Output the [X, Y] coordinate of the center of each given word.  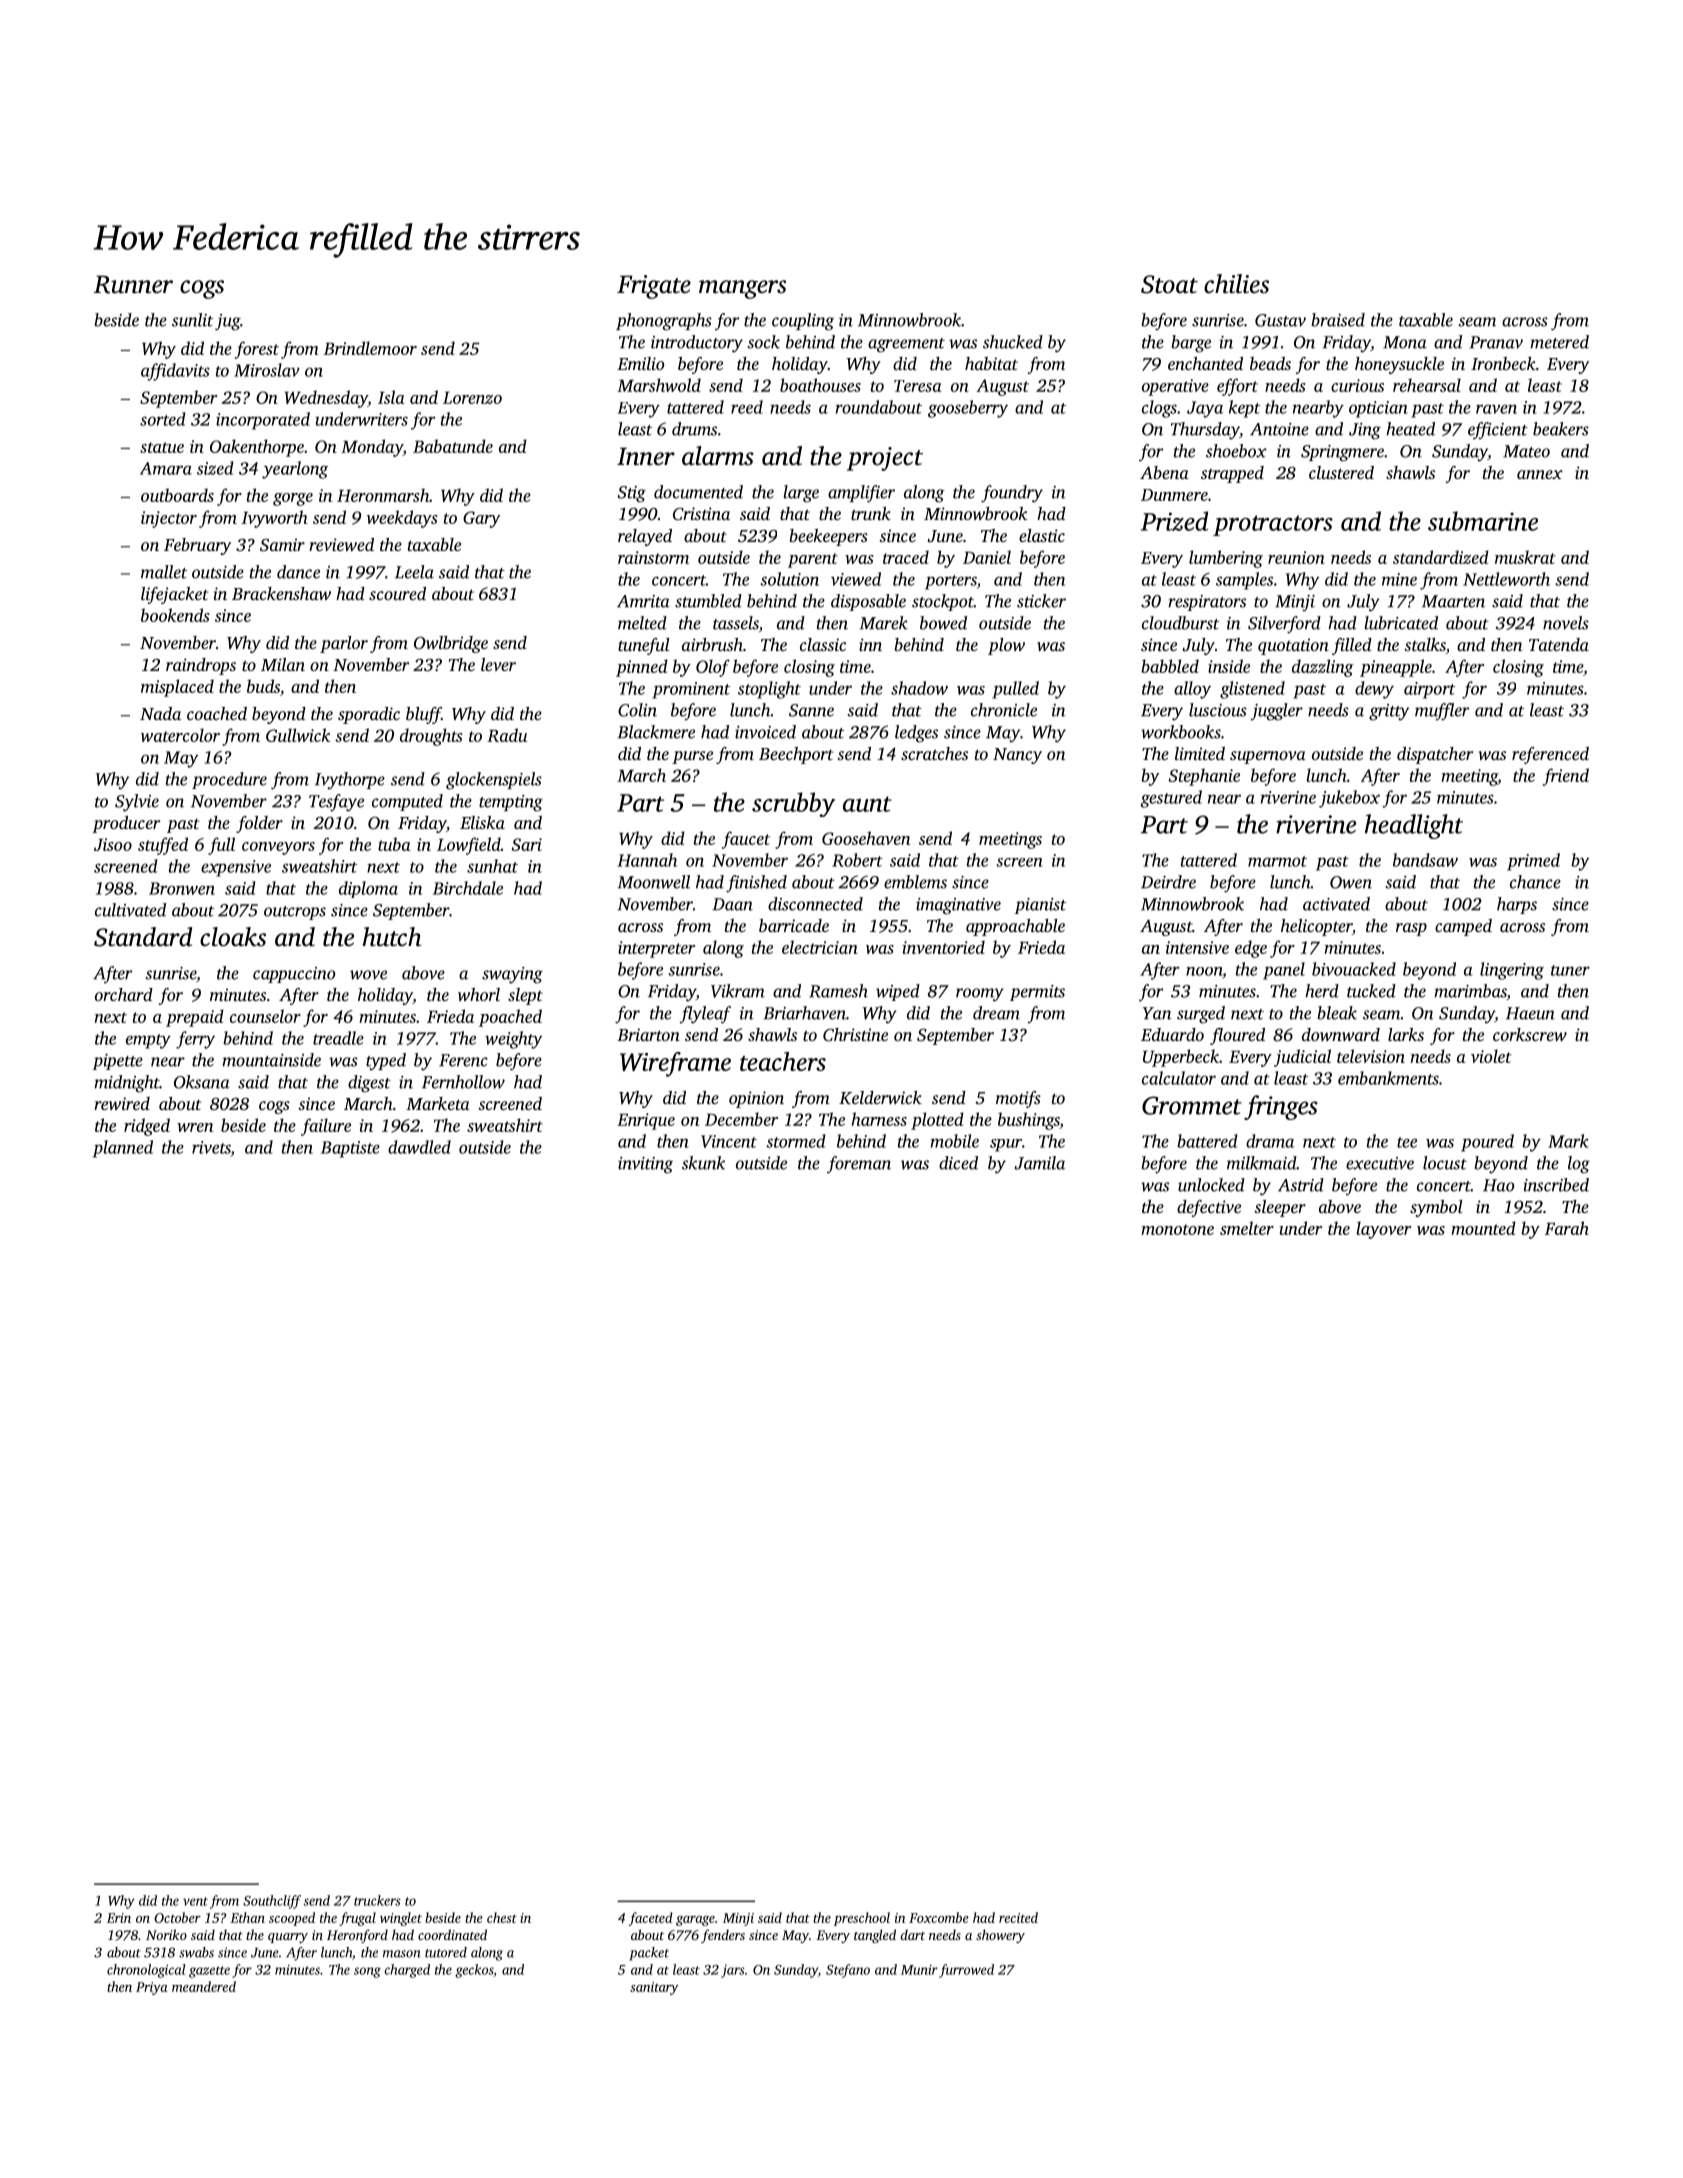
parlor [344, 644]
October [177, 1917]
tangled [875, 1936]
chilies [1236, 284]
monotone [1177, 1229]
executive [1380, 1163]
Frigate [654, 287]
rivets [211, 1147]
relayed [645, 537]
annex [1540, 474]
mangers [742, 289]
